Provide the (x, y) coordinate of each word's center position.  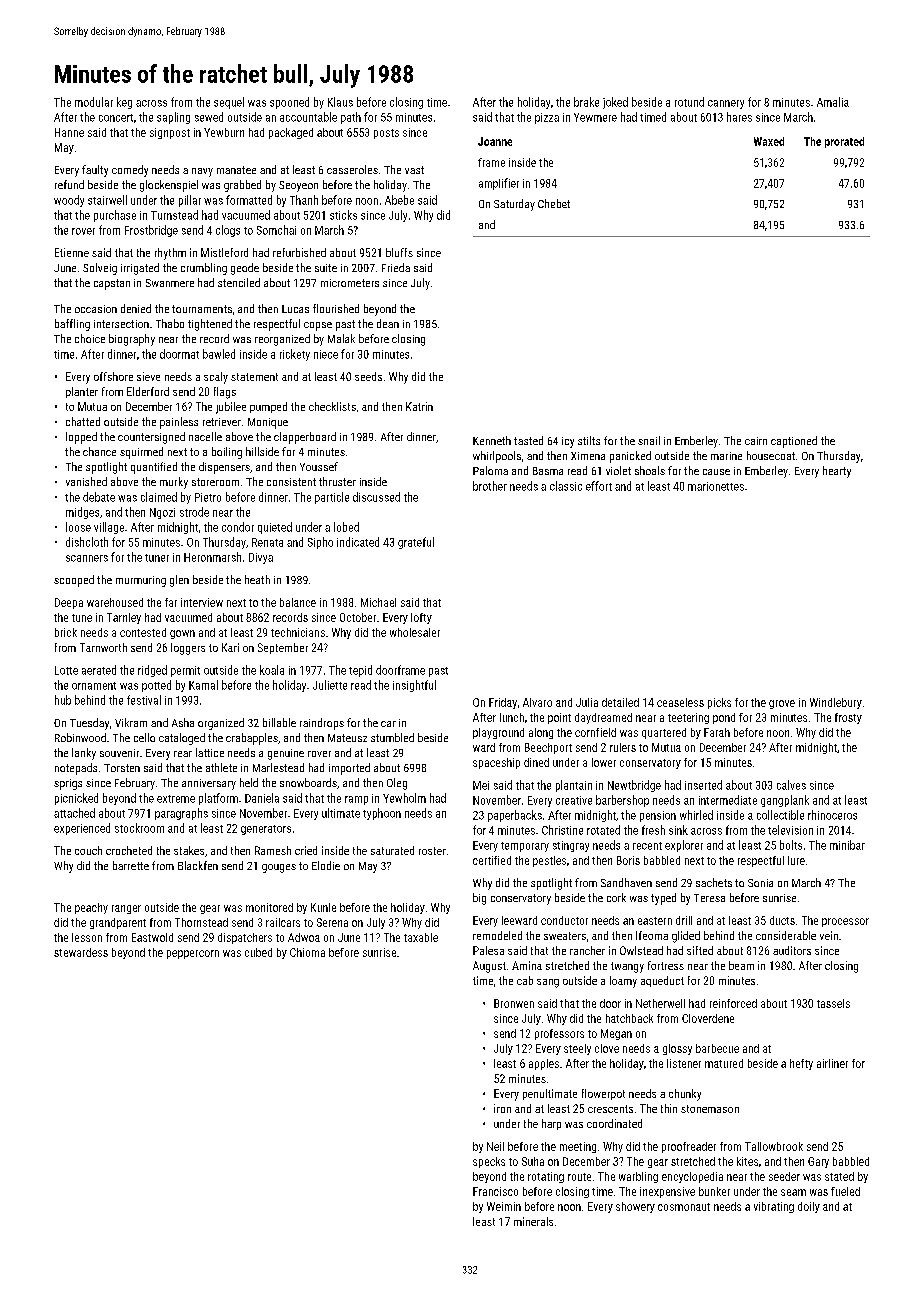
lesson (87, 937)
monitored (269, 907)
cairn (756, 441)
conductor (564, 920)
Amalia (833, 102)
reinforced (733, 1003)
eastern (655, 921)
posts (386, 134)
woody (69, 201)
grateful (416, 543)
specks (489, 1162)
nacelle (205, 436)
